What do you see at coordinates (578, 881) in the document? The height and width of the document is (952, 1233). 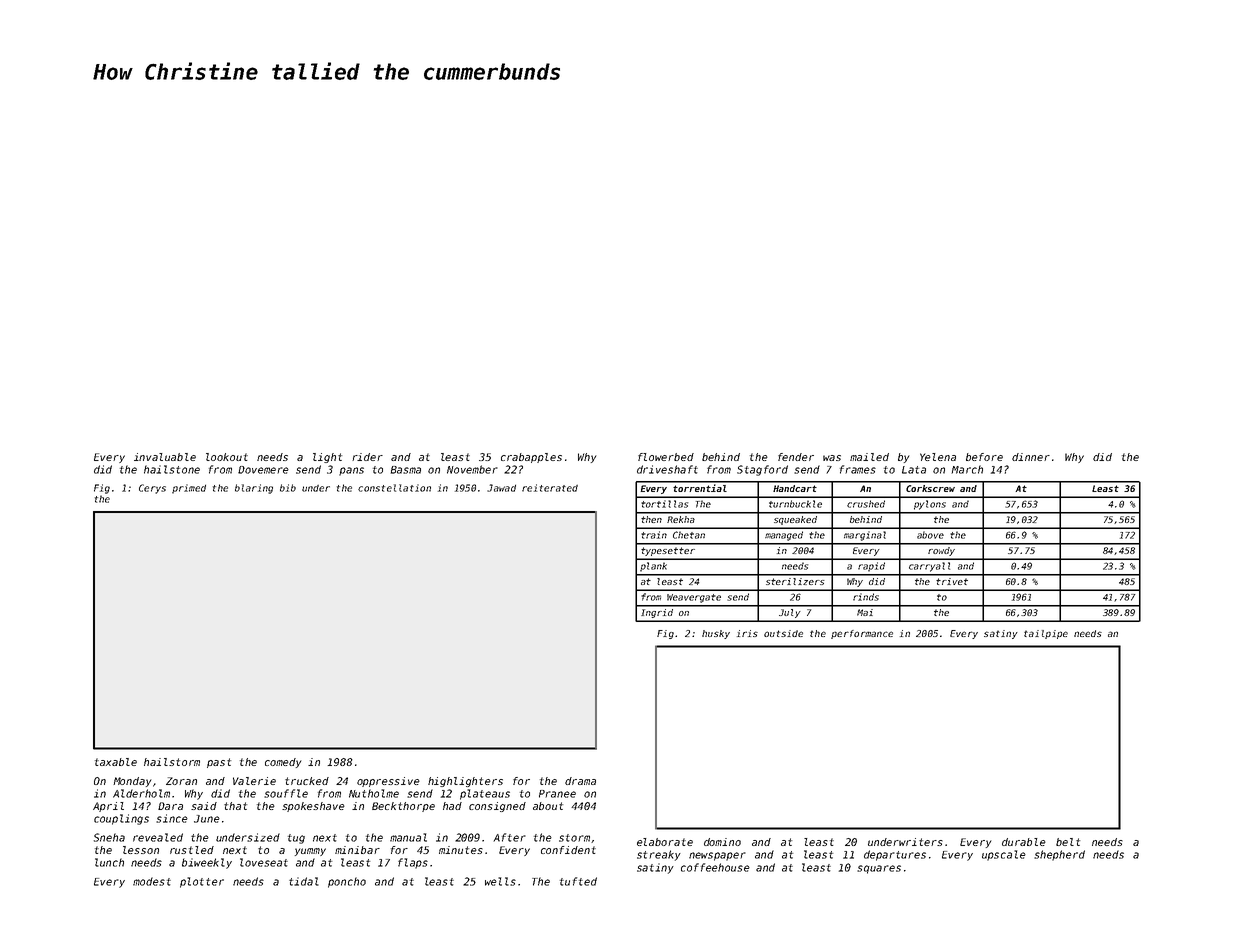 I see `tufted` at bounding box center [578, 881].
